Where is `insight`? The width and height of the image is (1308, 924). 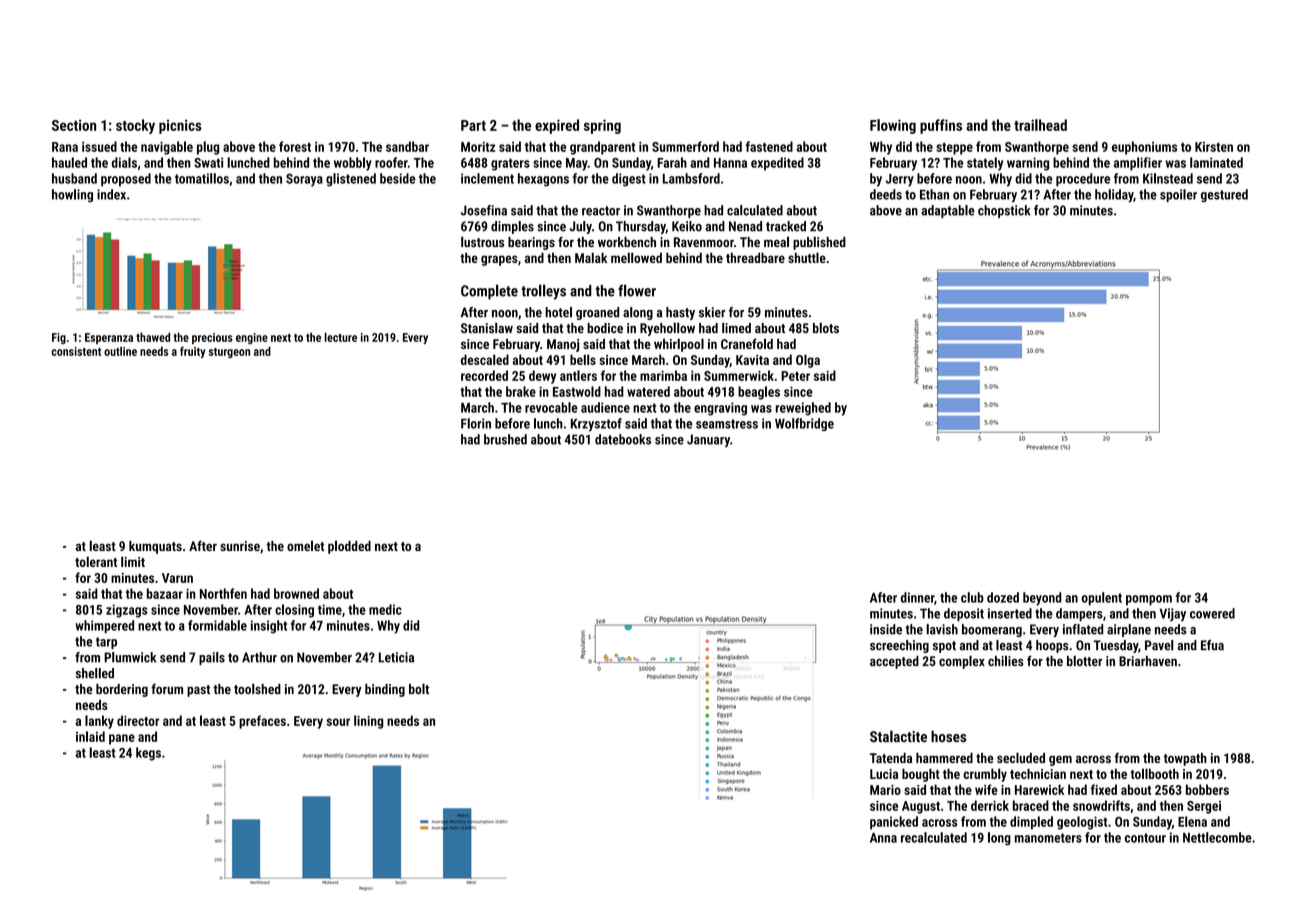 insight is located at coordinates (269, 627).
